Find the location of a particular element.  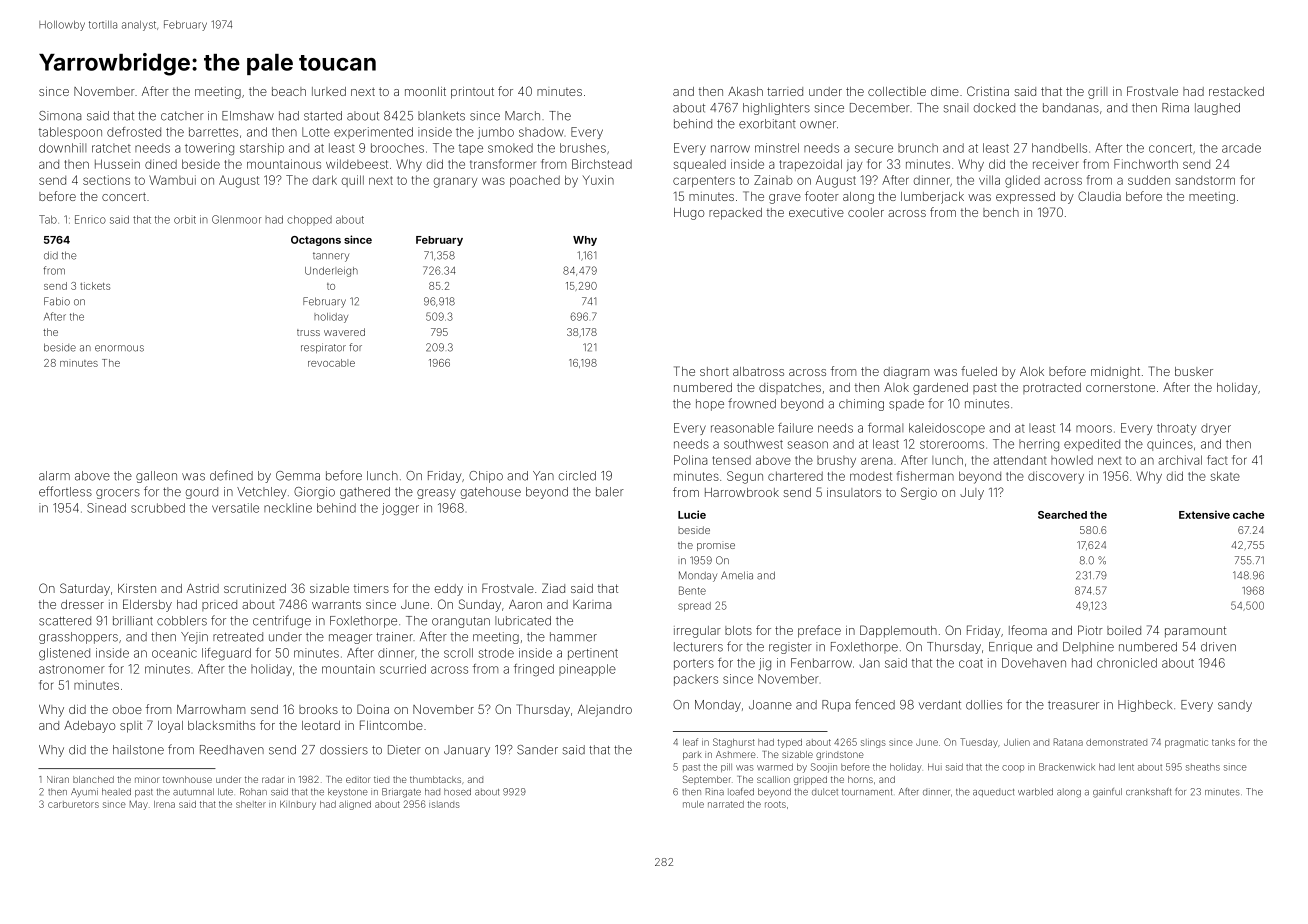

pertinent is located at coordinates (593, 654).
